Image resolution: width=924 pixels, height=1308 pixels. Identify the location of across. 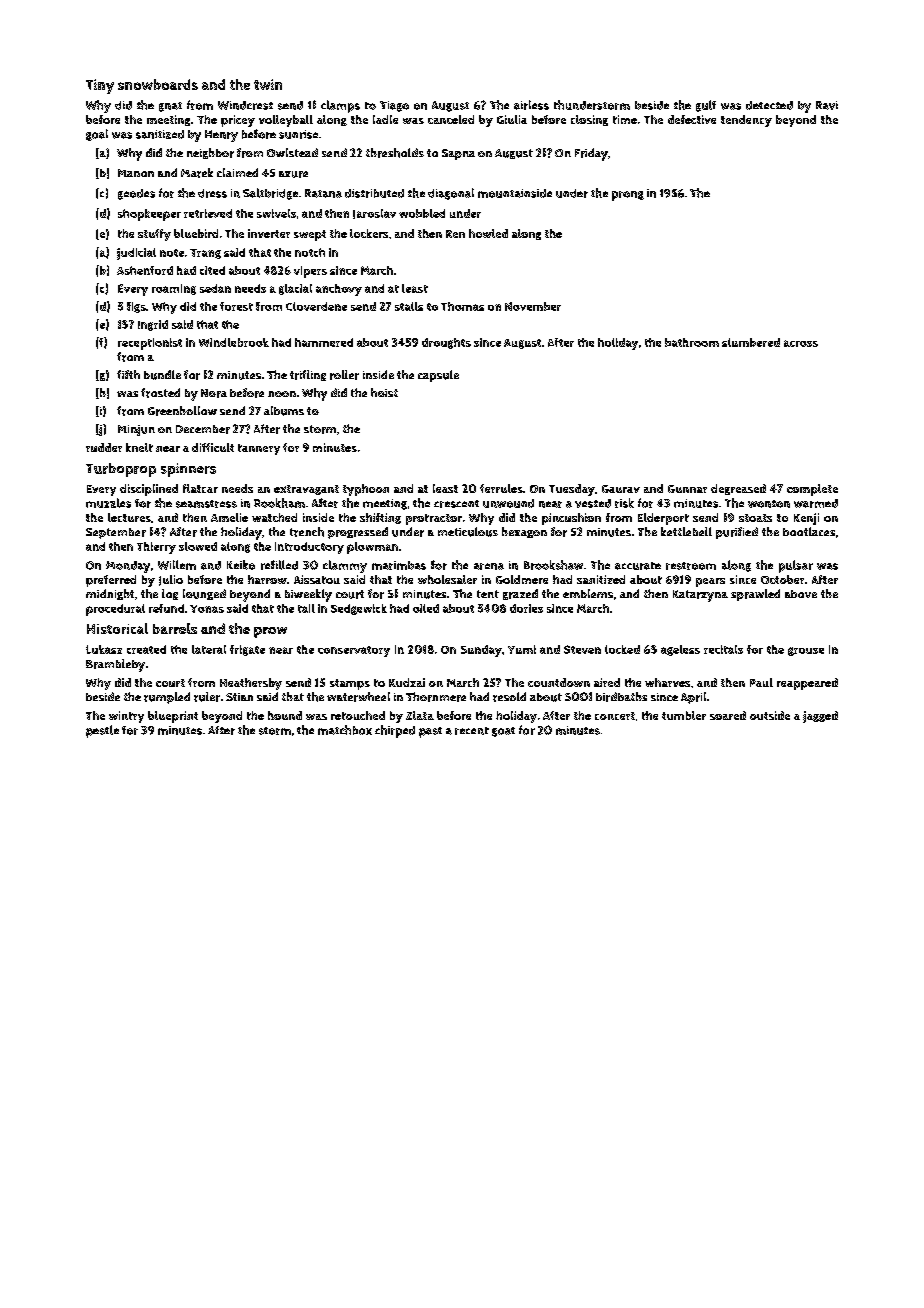
(801, 343).
